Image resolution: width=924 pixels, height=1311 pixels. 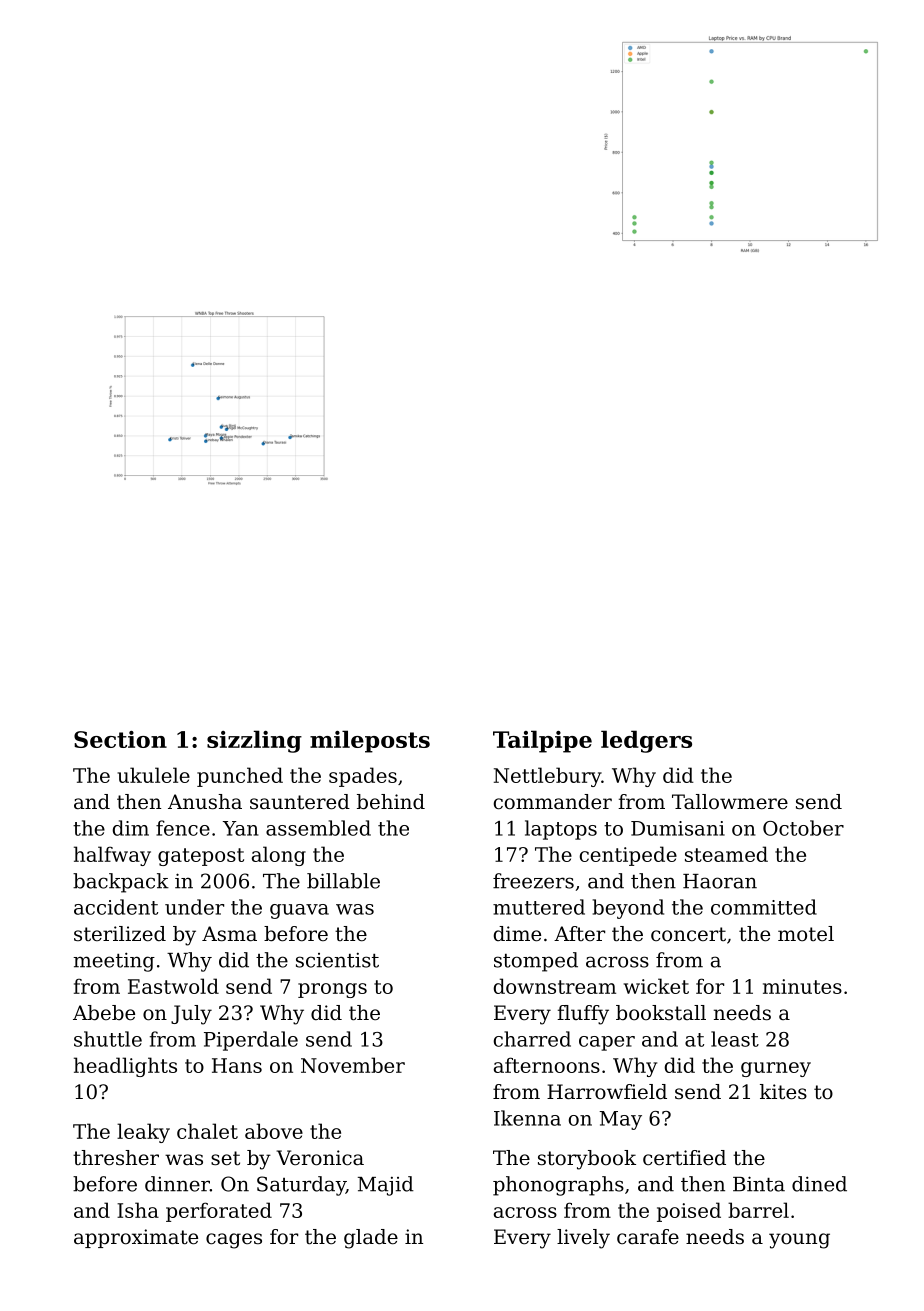 I want to click on guava, so click(x=299, y=911).
